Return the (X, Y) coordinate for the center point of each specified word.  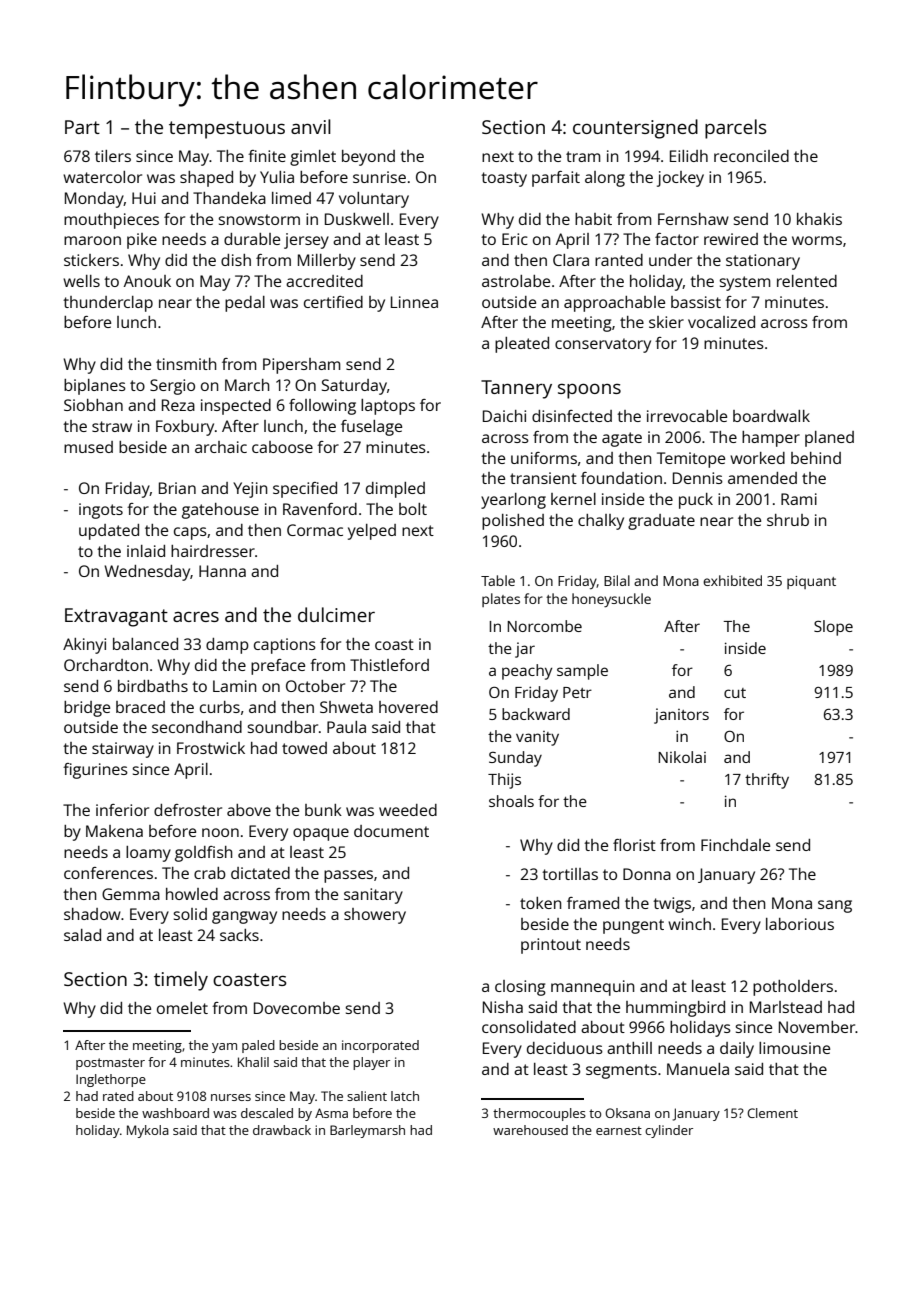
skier (666, 322)
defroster (188, 810)
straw (112, 426)
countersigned (635, 129)
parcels (736, 129)
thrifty (767, 781)
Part (82, 127)
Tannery (516, 389)
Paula (346, 727)
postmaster (110, 1064)
